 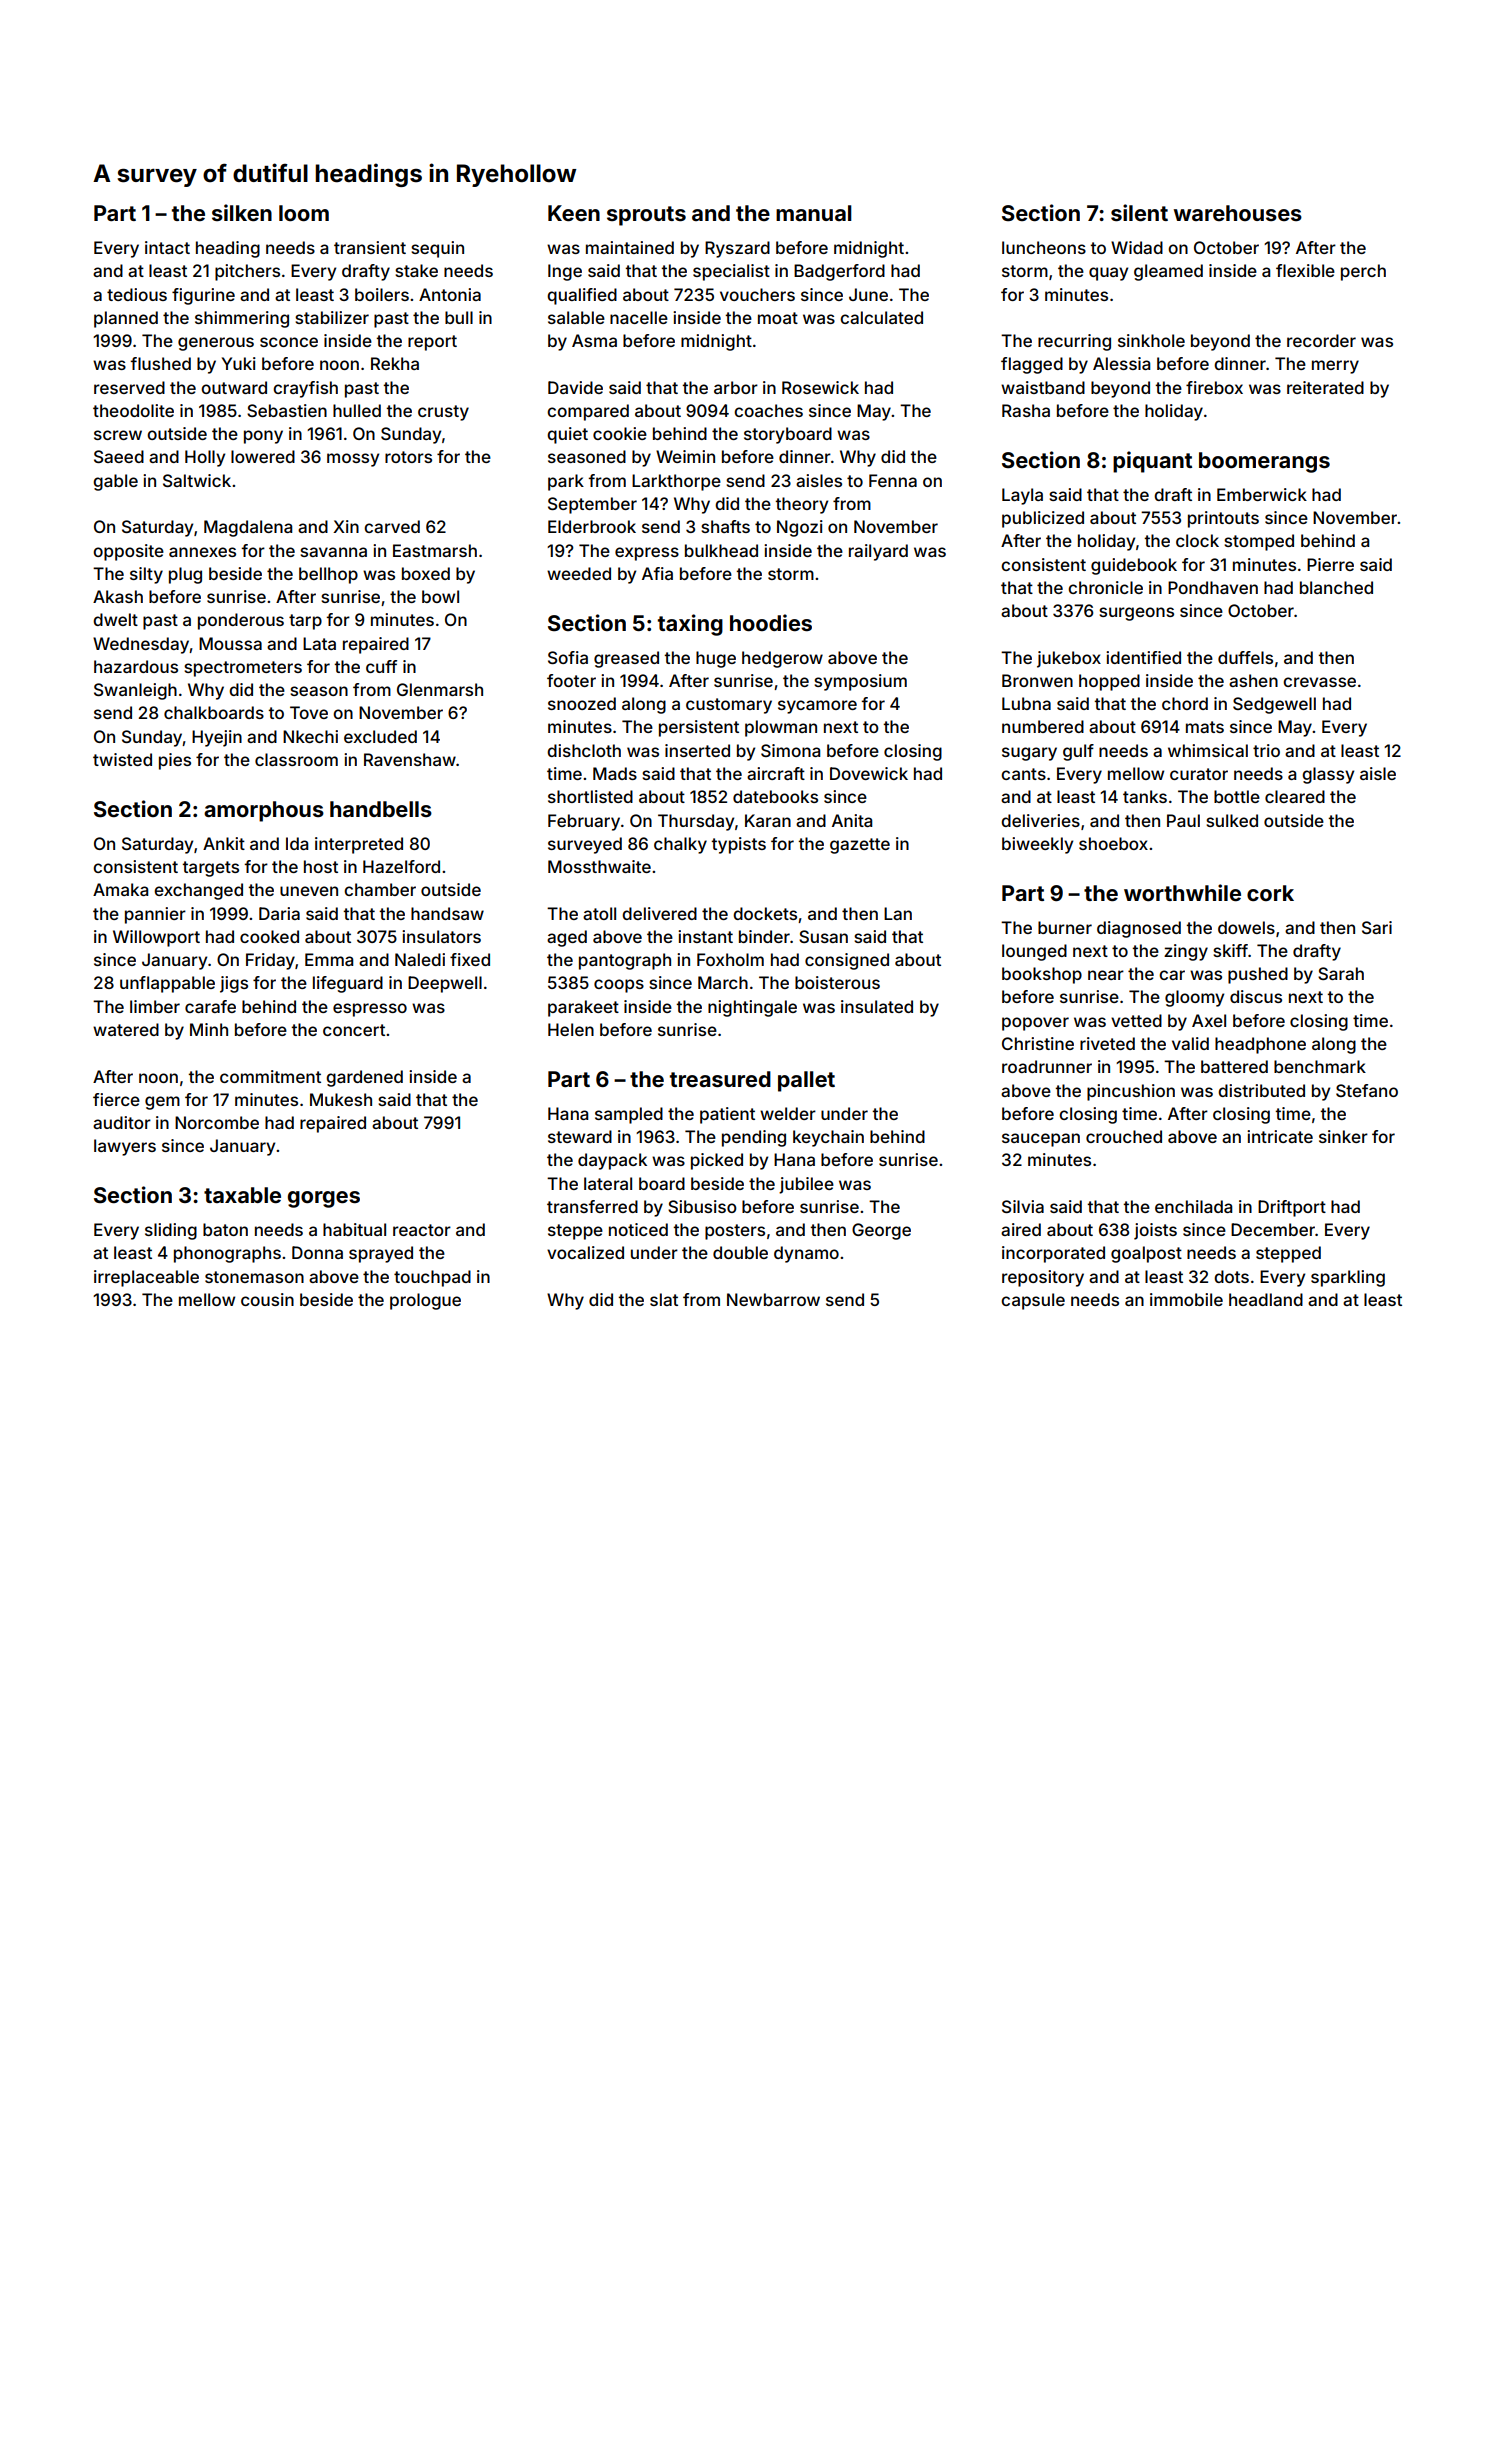 What do you see at coordinates (160, 363) in the screenshot?
I see `flushed` at bounding box center [160, 363].
